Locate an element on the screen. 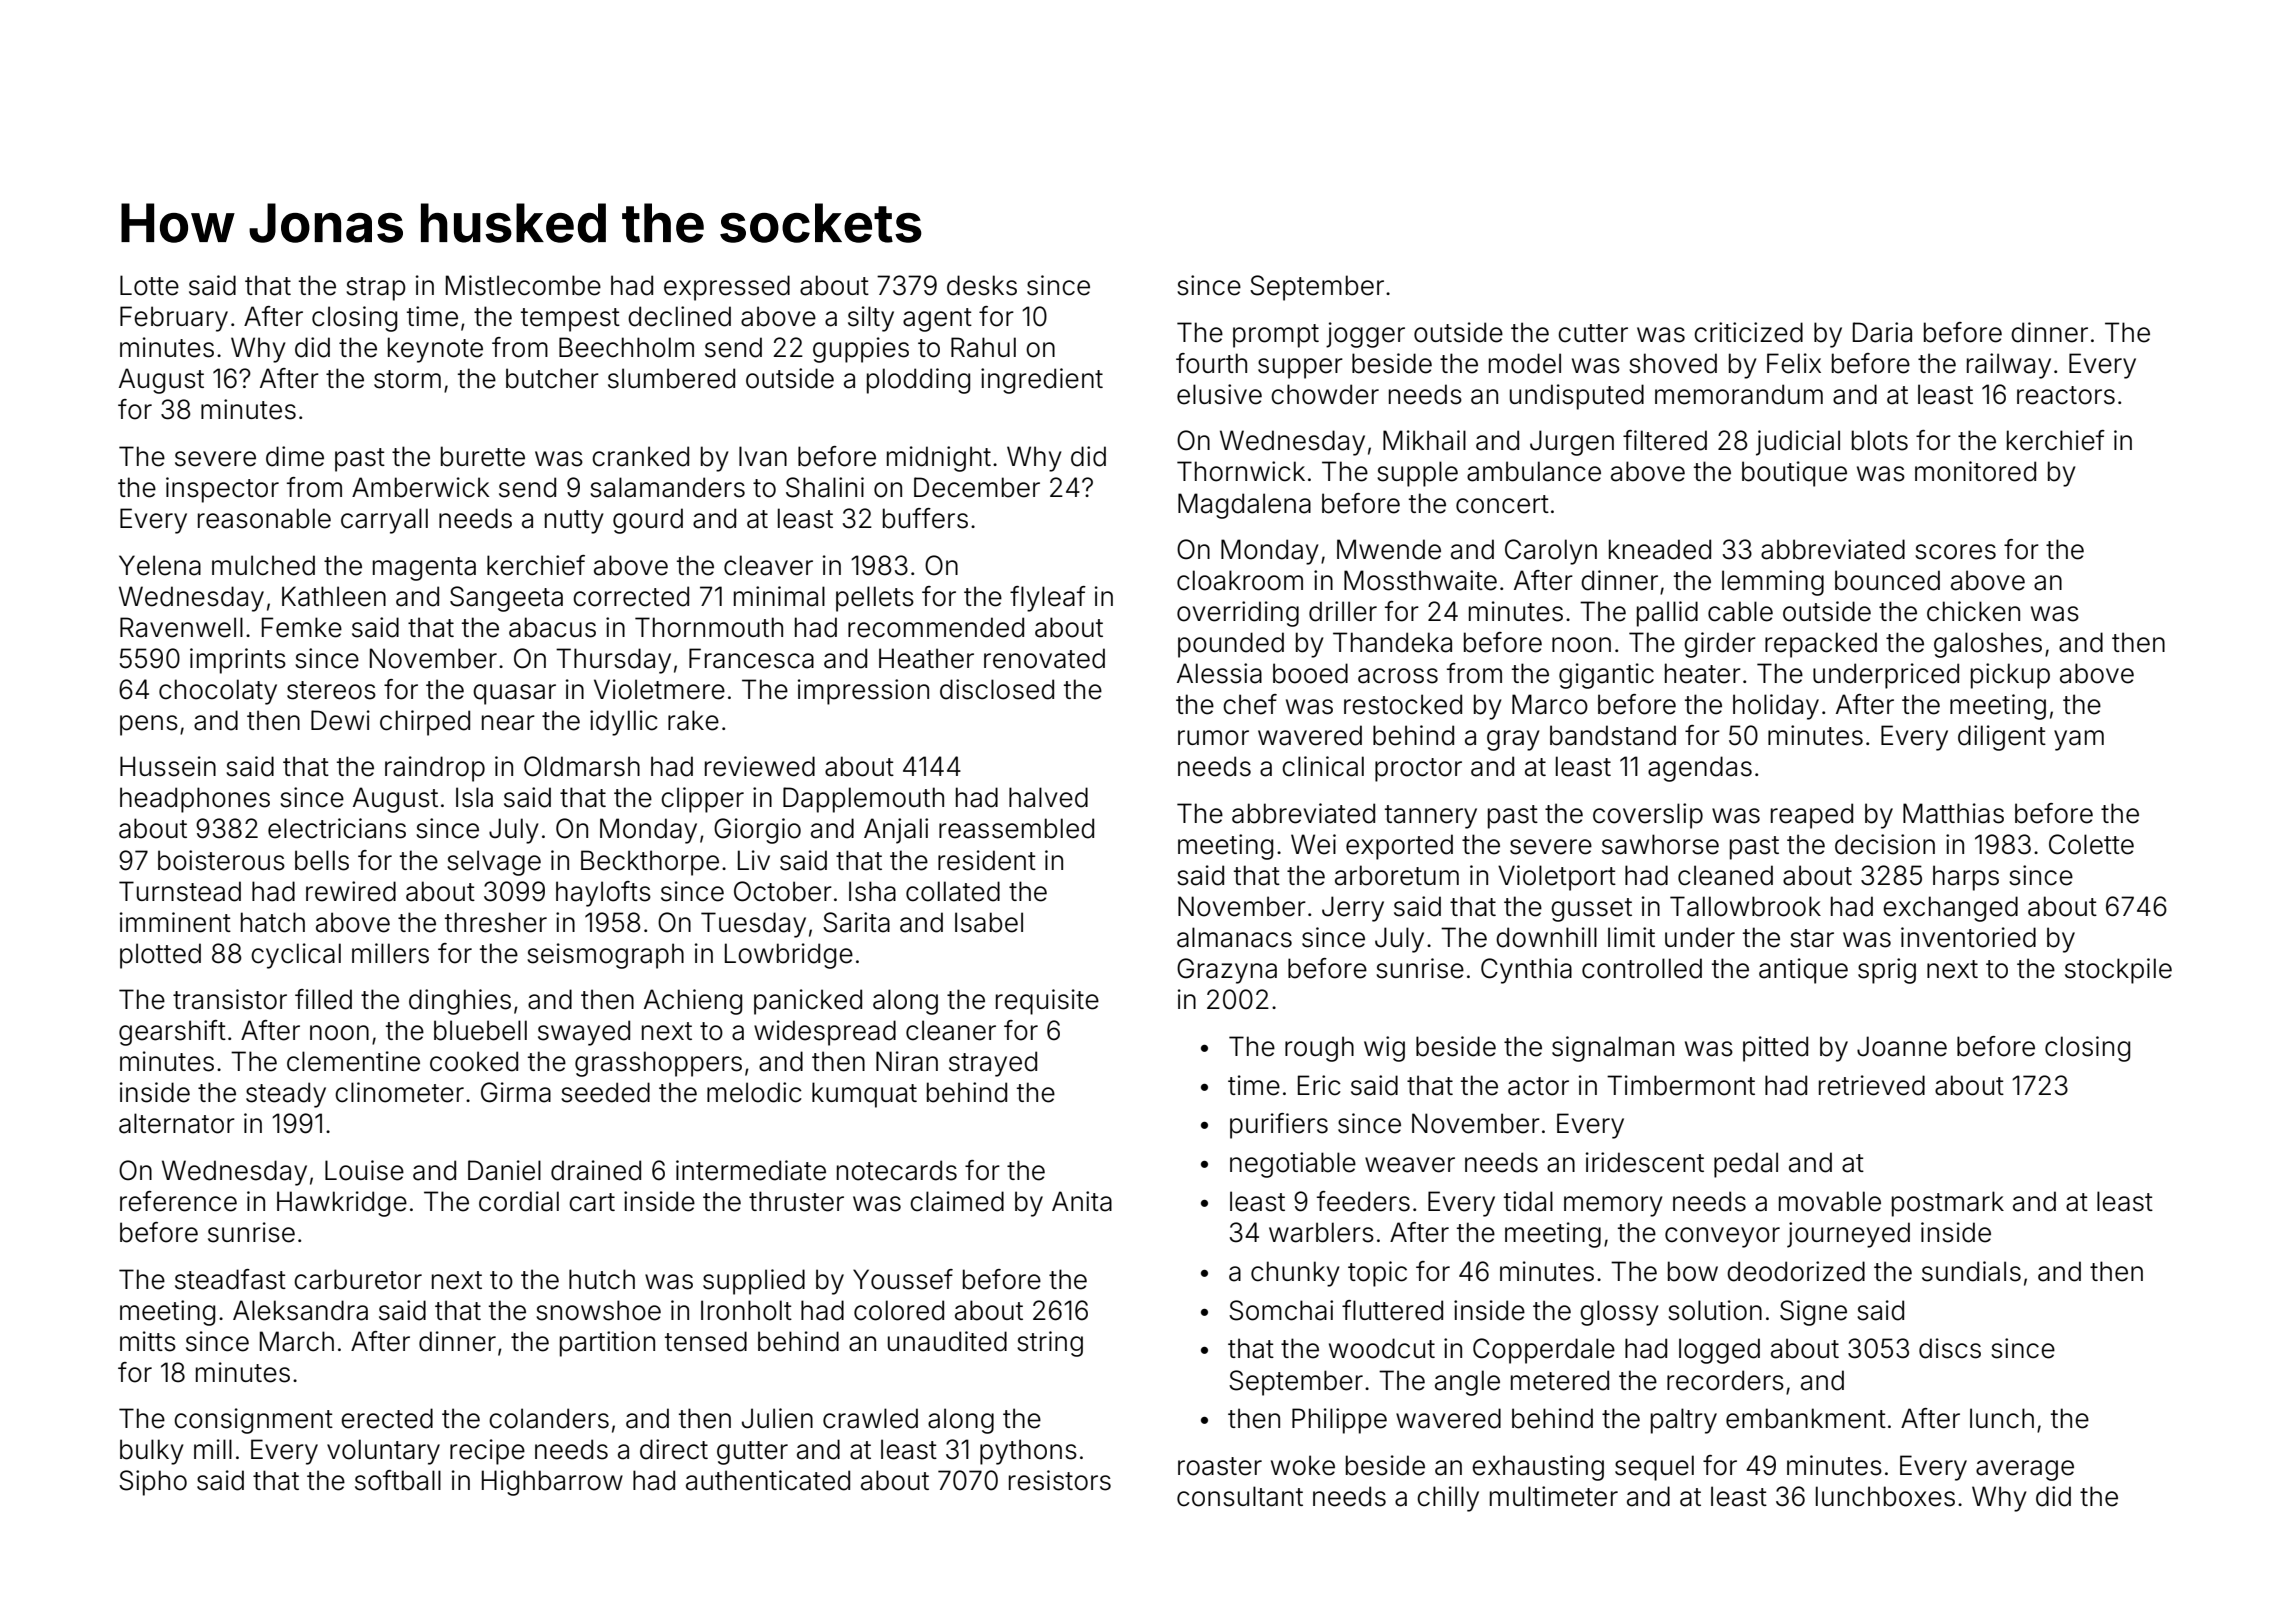 Image resolution: width=2292 pixels, height=1620 pixels. colored is located at coordinates (899, 1310).
